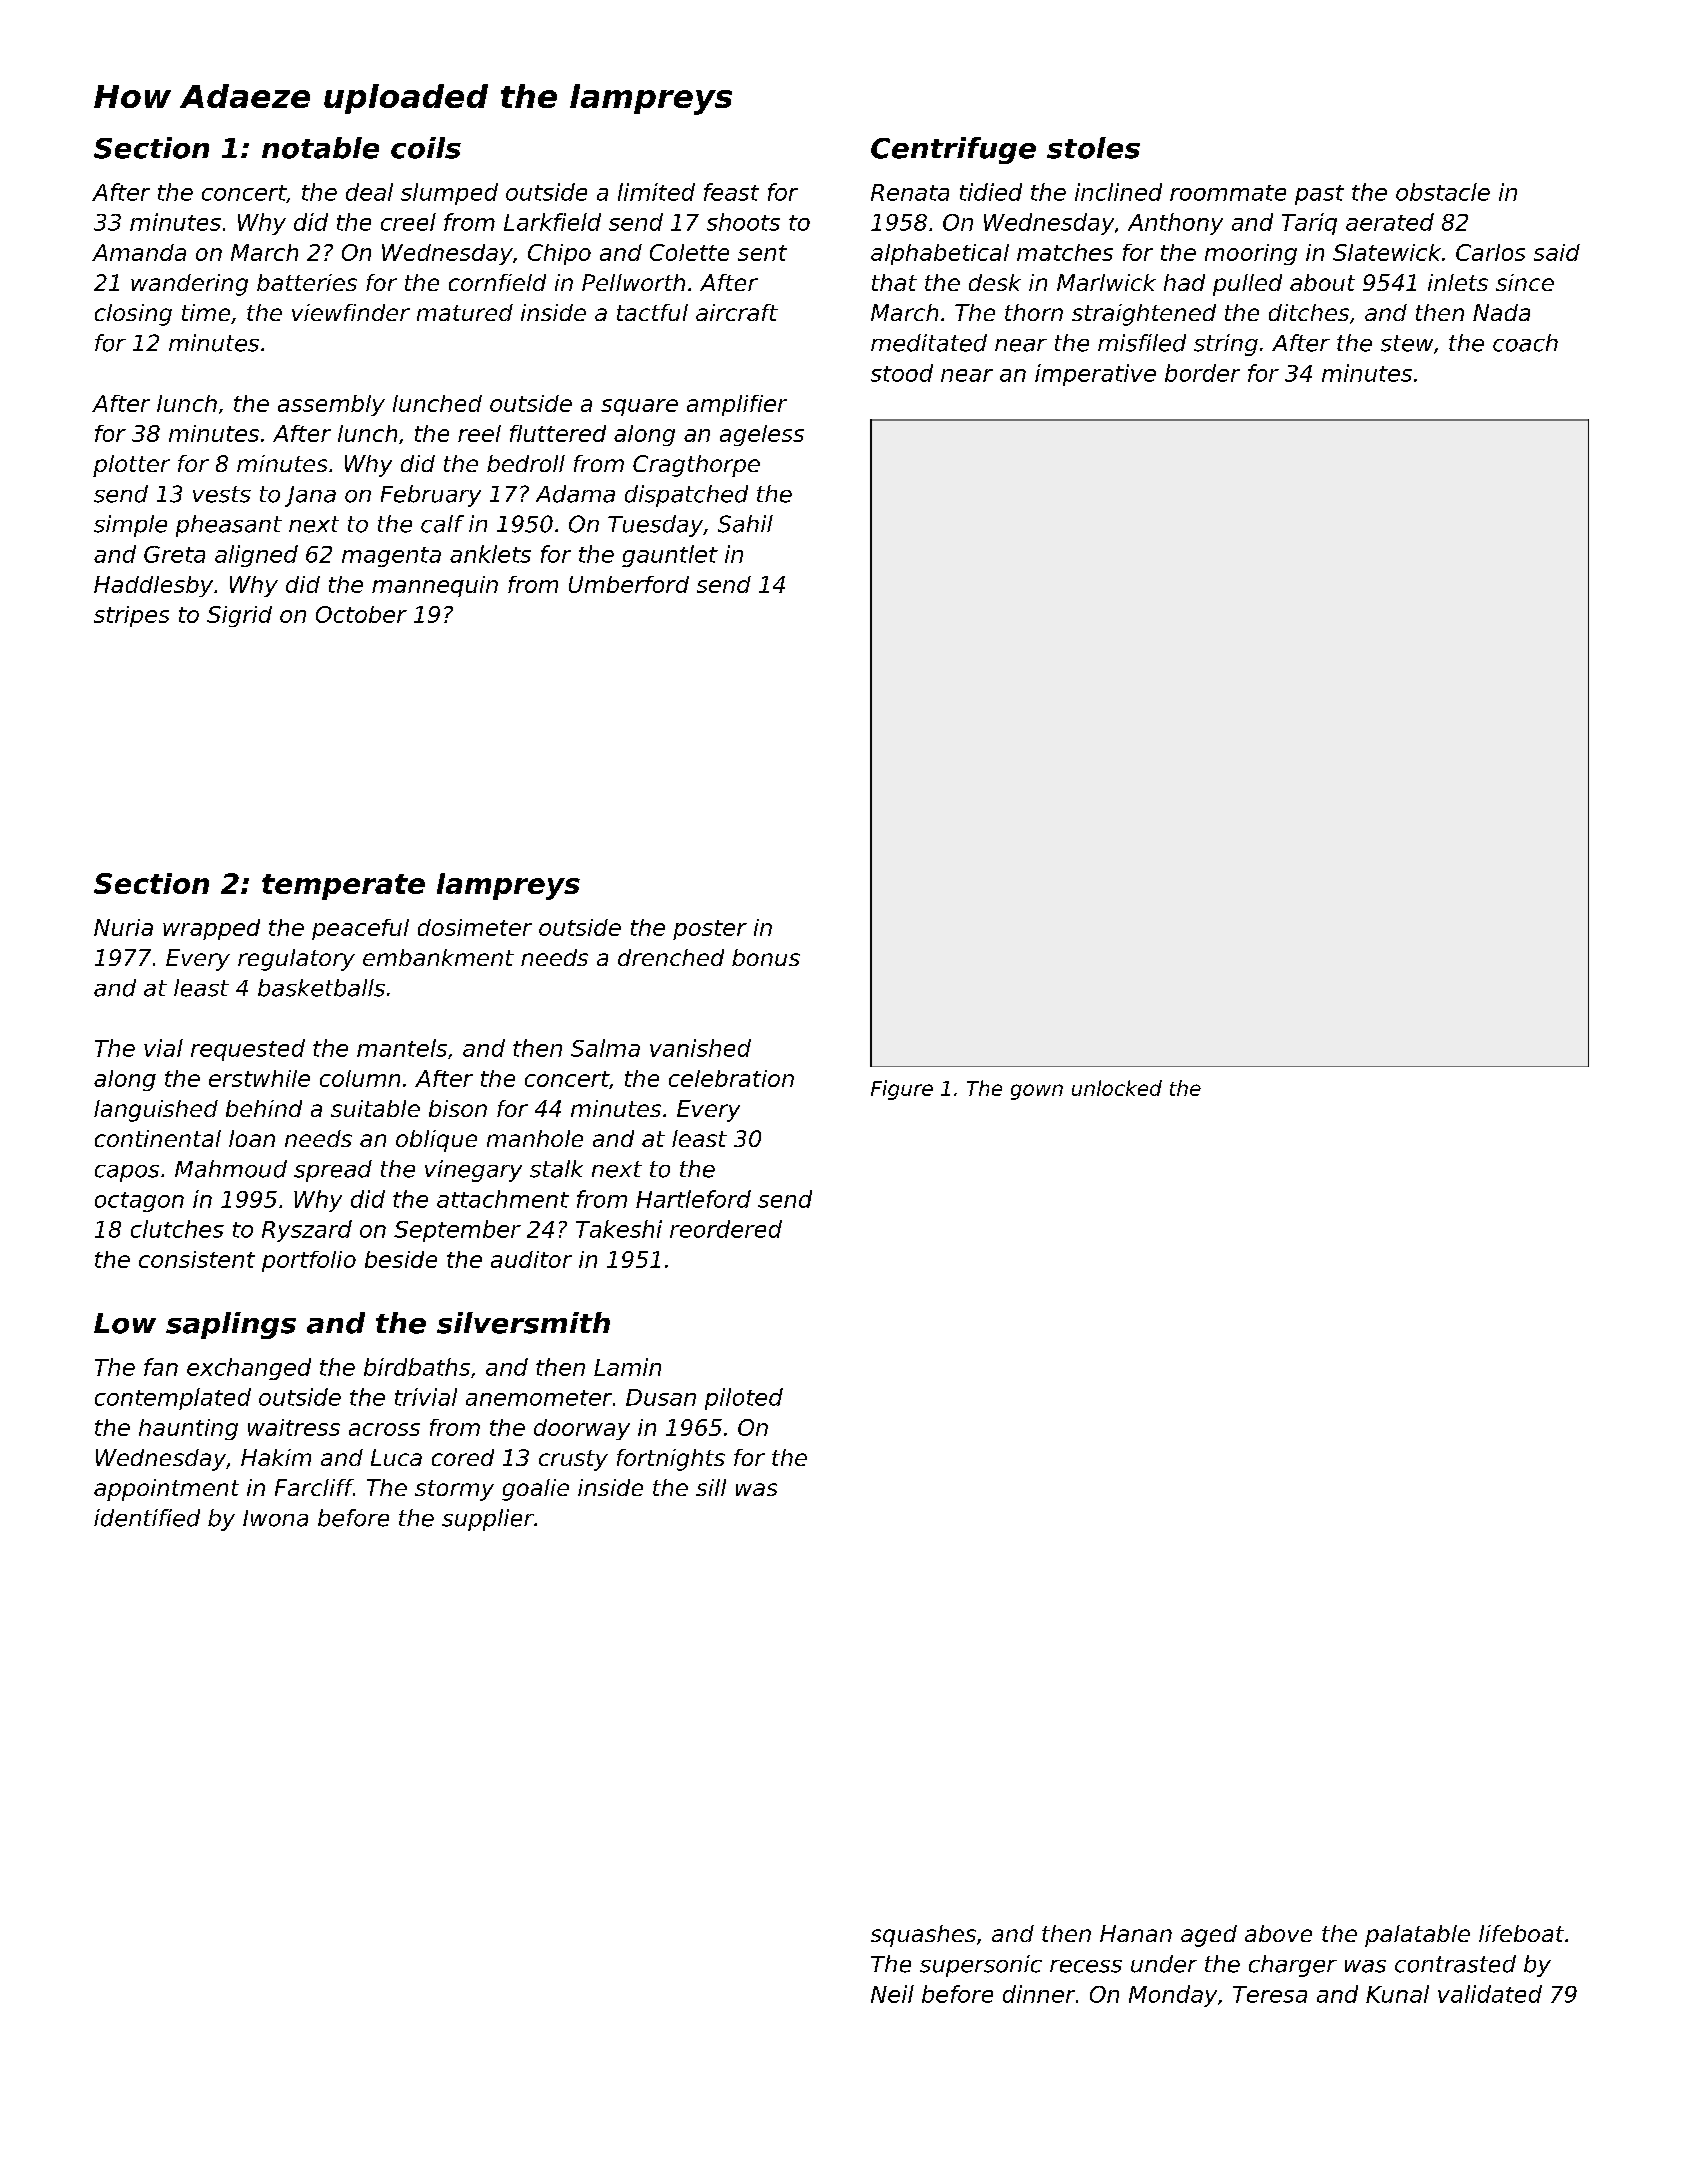  I want to click on notable, so click(320, 148).
